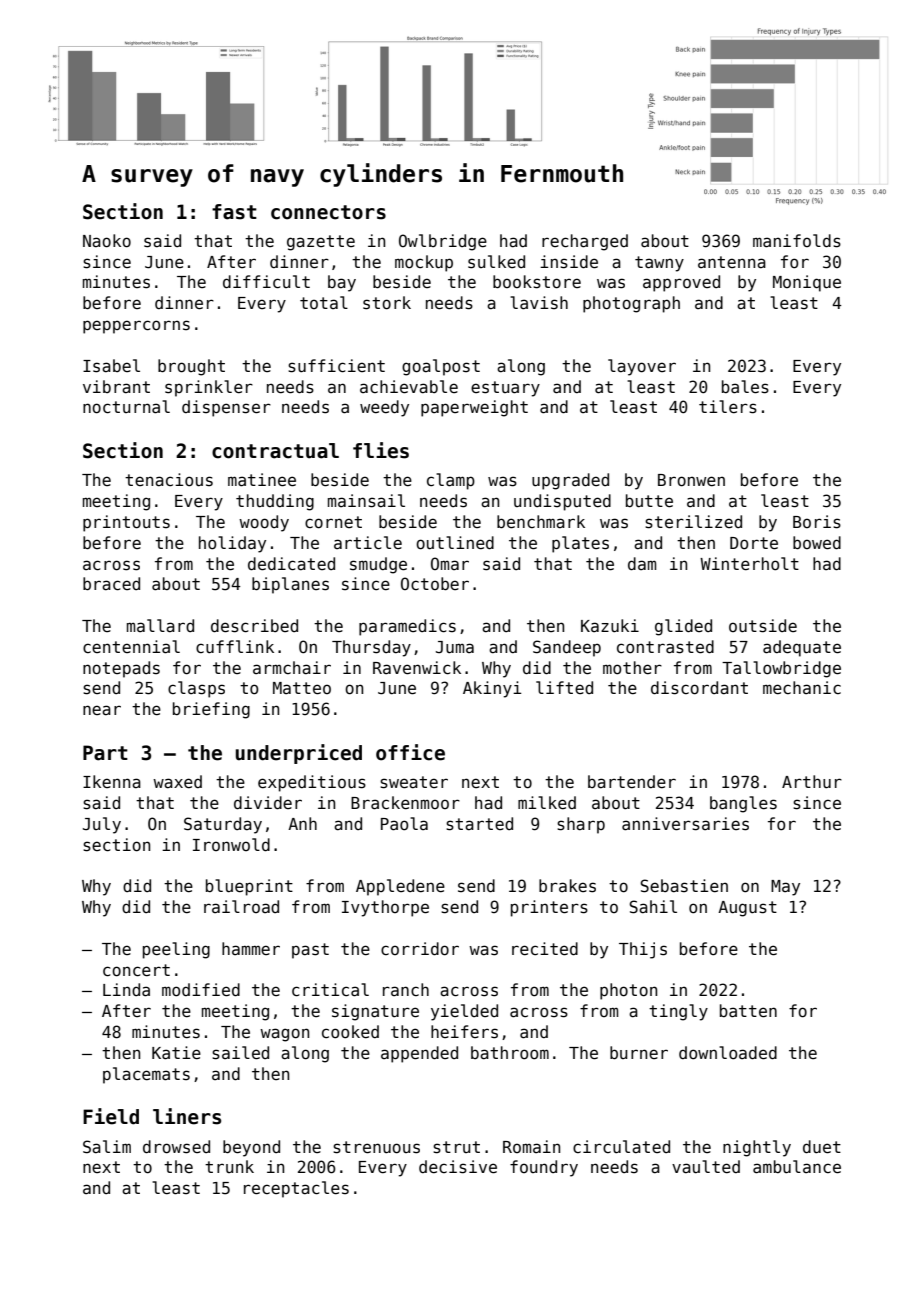  What do you see at coordinates (797, 241) in the image?
I see `manifolds` at bounding box center [797, 241].
